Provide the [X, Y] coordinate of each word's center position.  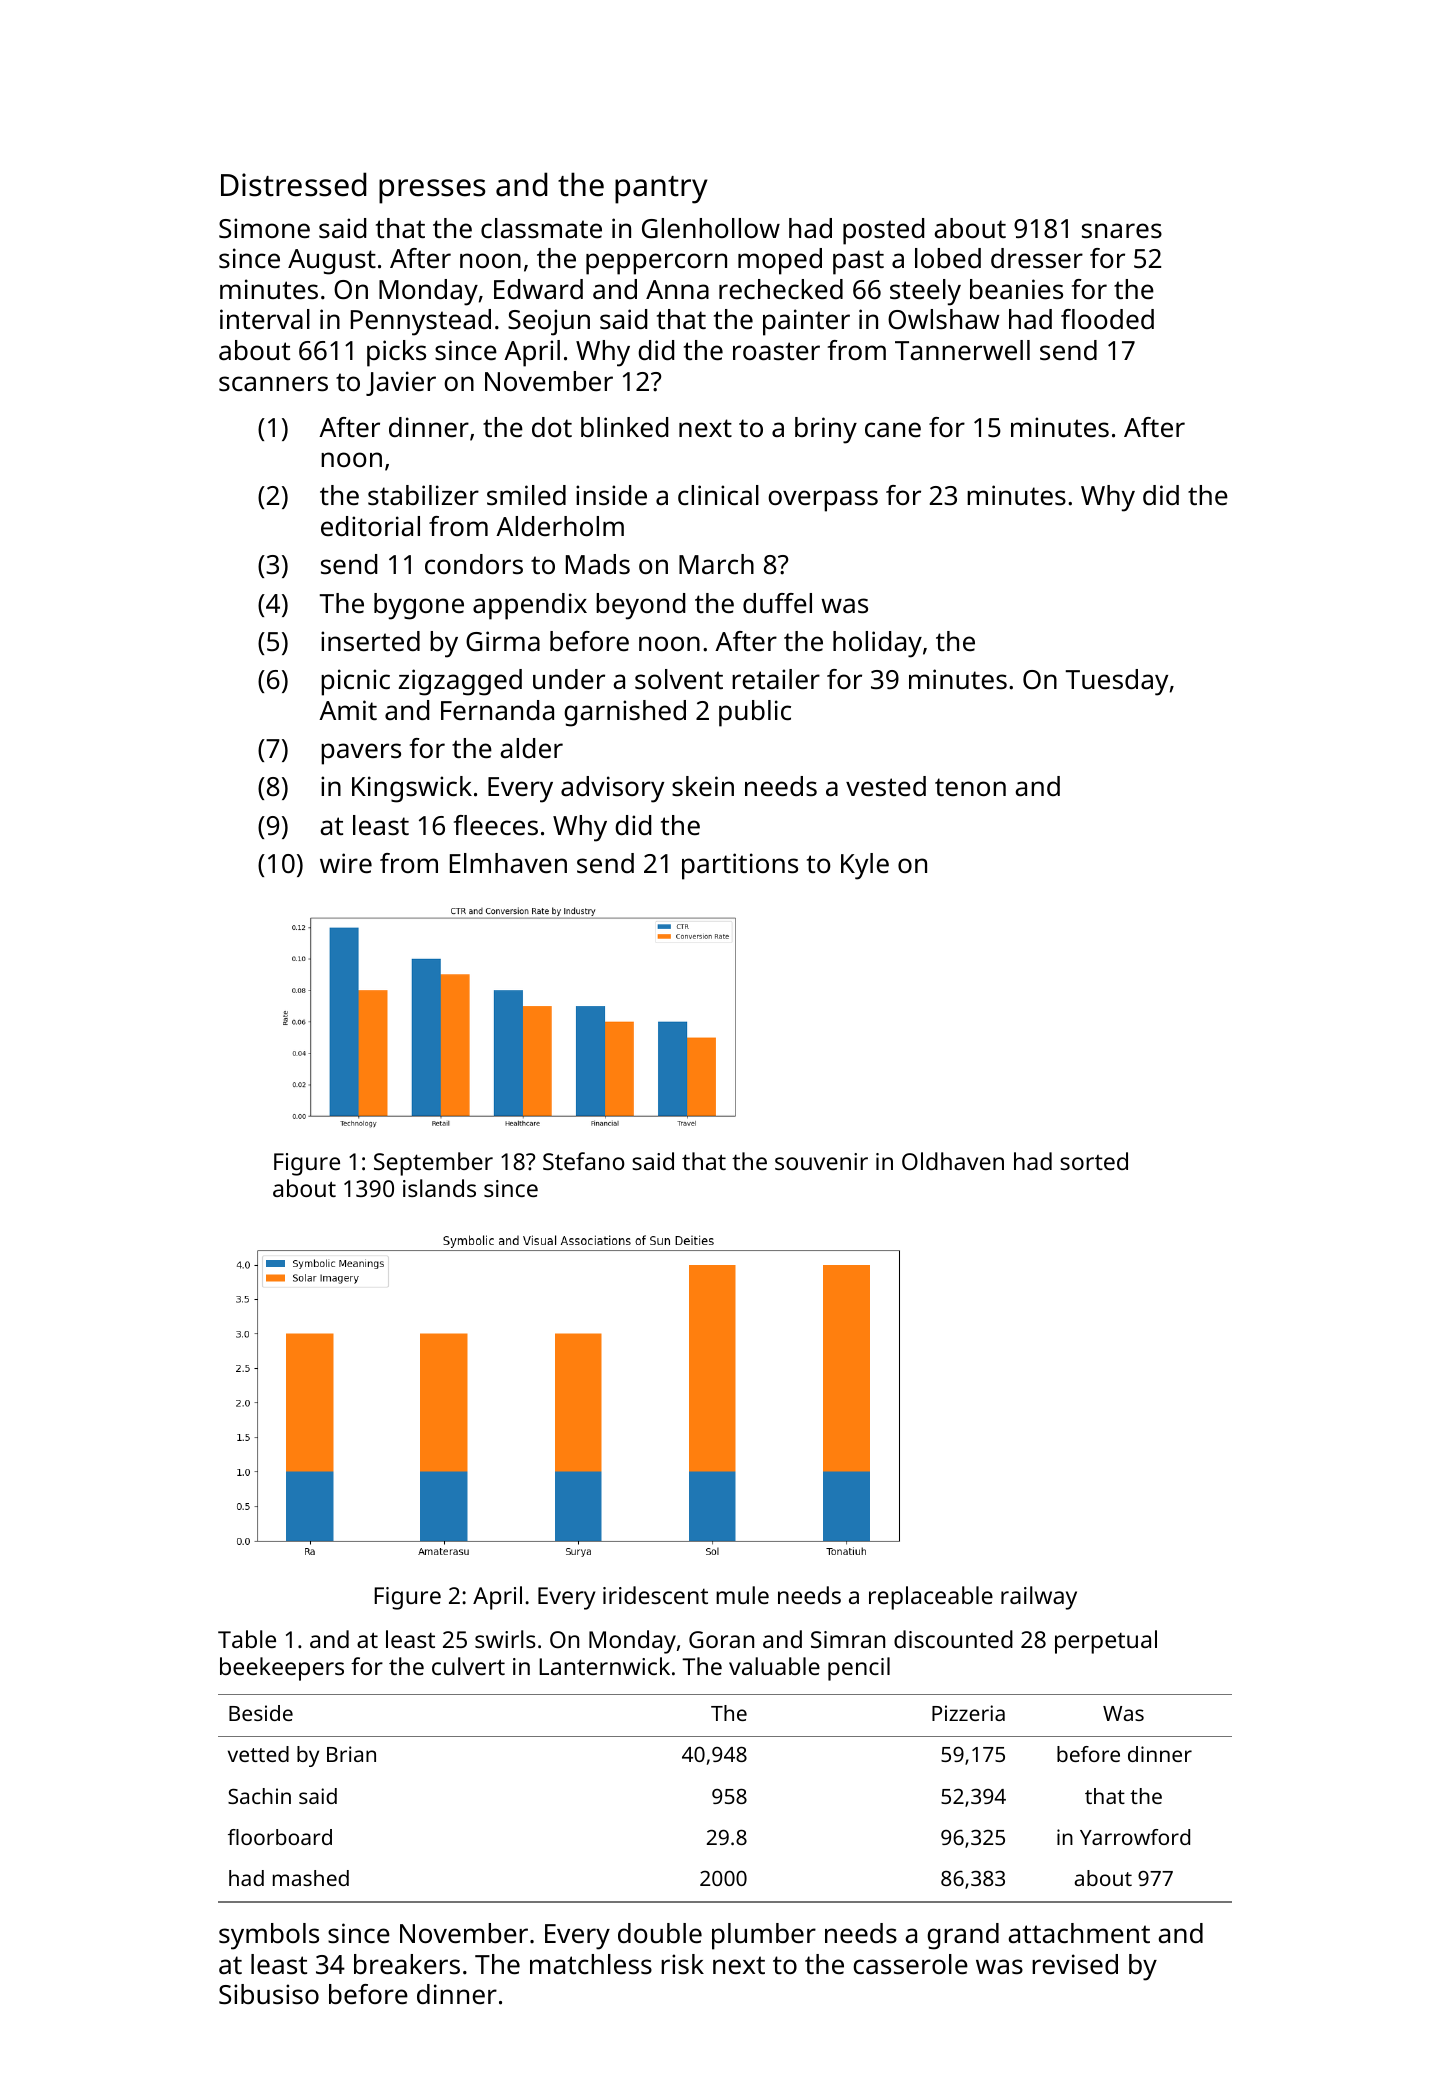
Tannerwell [962, 350]
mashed [311, 1878]
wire [346, 863]
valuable [774, 1666]
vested [886, 786]
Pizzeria [968, 1713]
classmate [541, 228]
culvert [468, 1666]
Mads [598, 564]
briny [826, 430]
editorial [370, 526]
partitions [740, 866]
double [660, 1933]
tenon [970, 787]
